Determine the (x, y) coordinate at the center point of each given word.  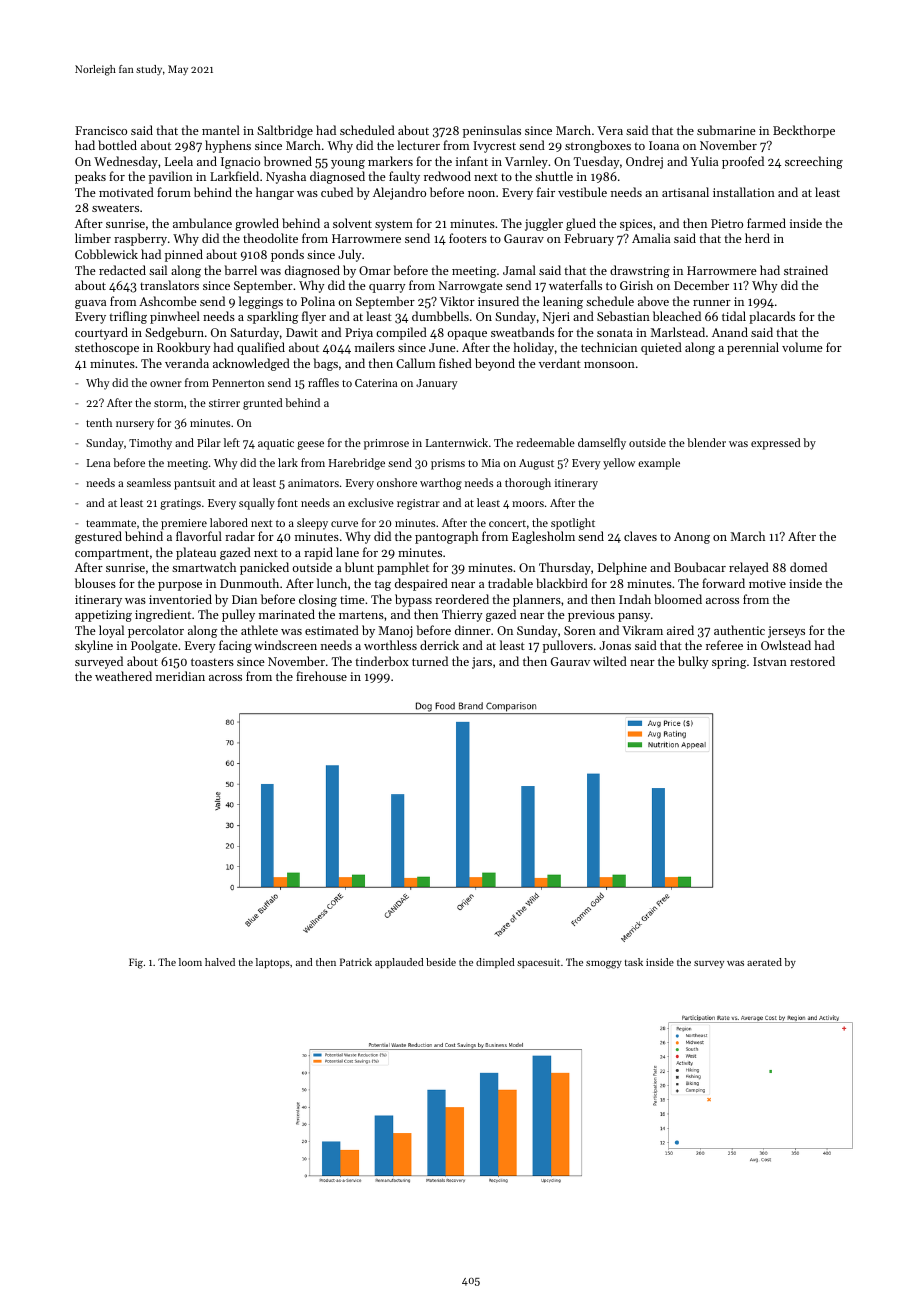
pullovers (568, 646)
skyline (94, 646)
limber (93, 238)
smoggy (604, 965)
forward (723, 583)
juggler (544, 224)
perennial (753, 348)
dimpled (495, 963)
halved (220, 962)
